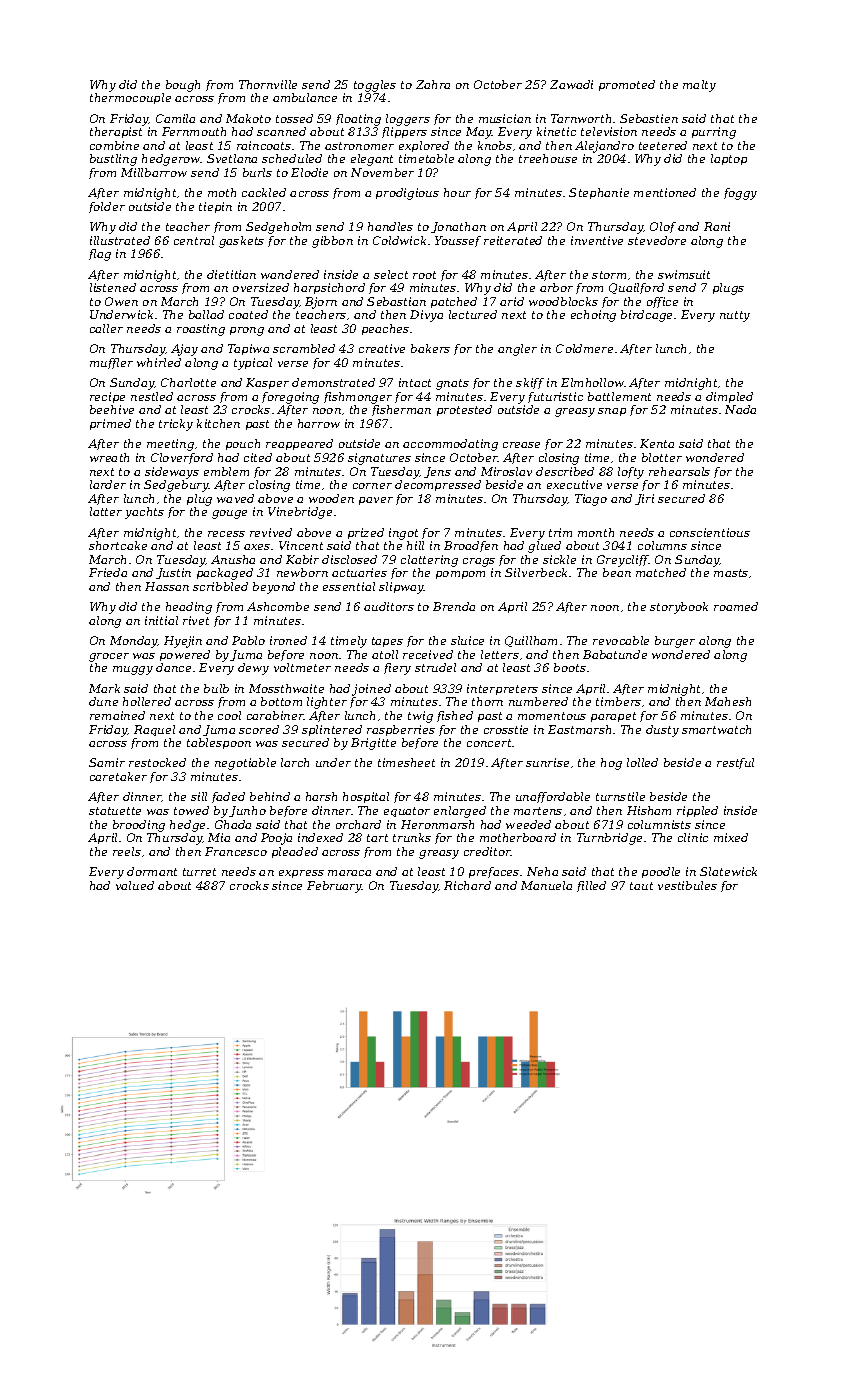 Image resolution: width=849 pixels, height=1400 pixels. Describe the element at coordinates (740, 409) in the screenshot. I see `Nada` at that location.
